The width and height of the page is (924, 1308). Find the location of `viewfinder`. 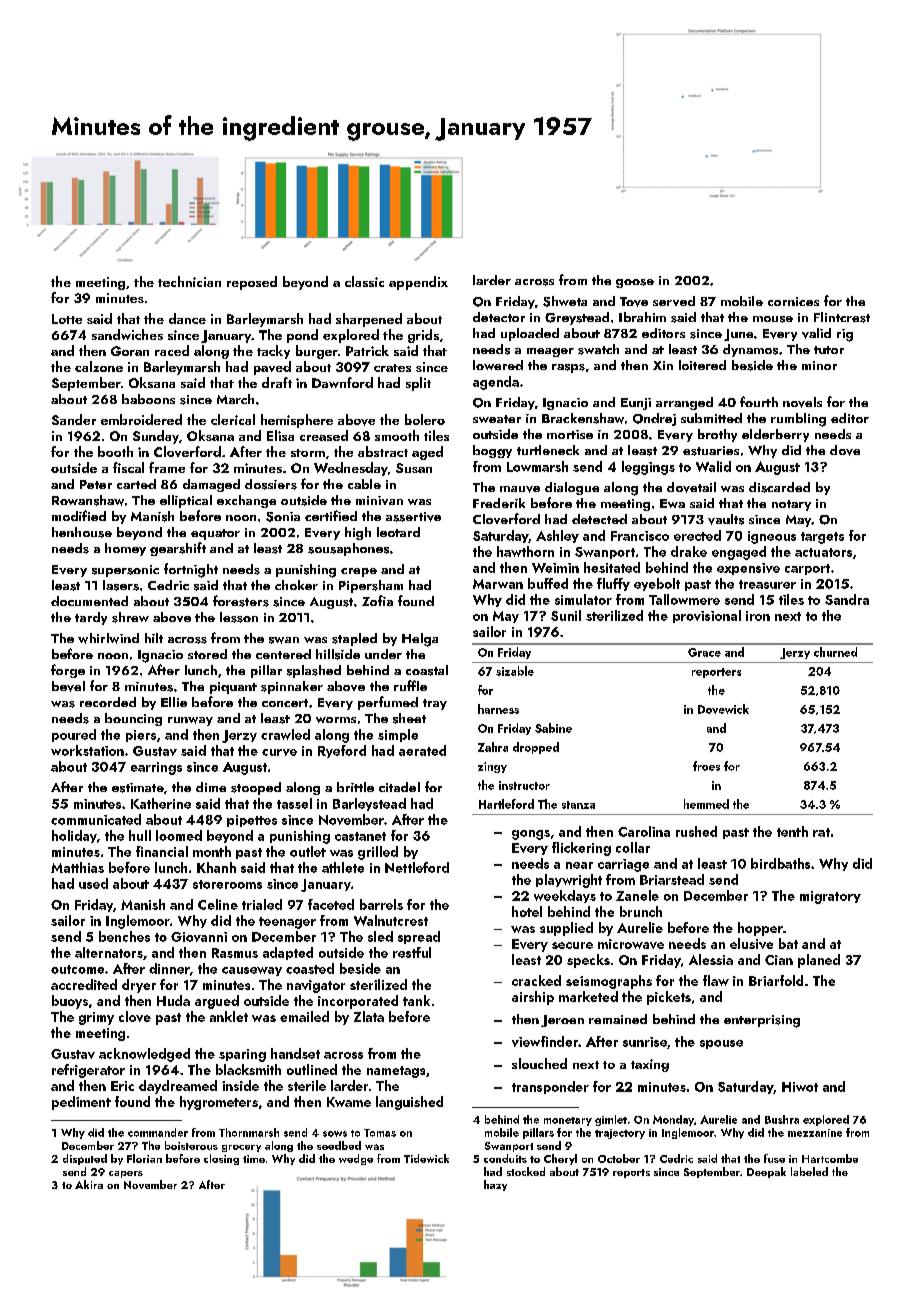

viewfinder is located at coordinates (545, 1041).
